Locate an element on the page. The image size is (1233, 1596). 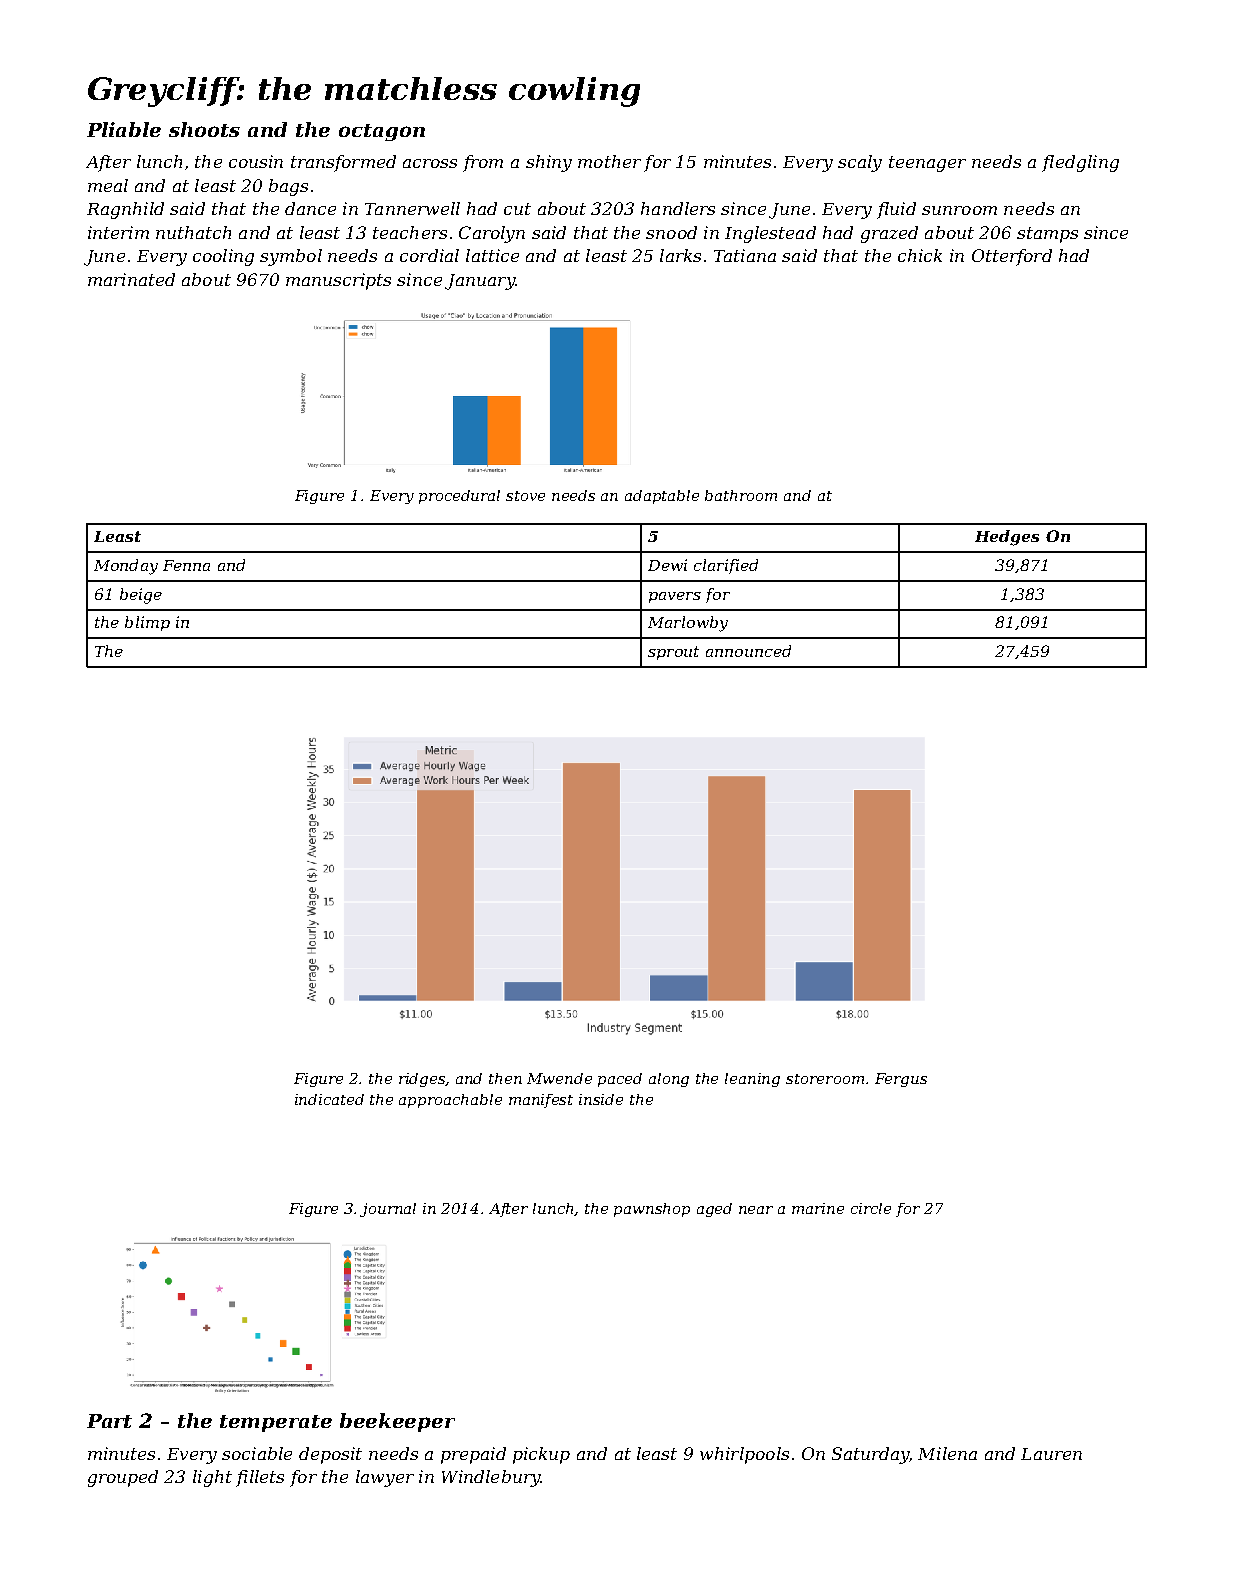
fillets is located at coordinates (260, 1478).
